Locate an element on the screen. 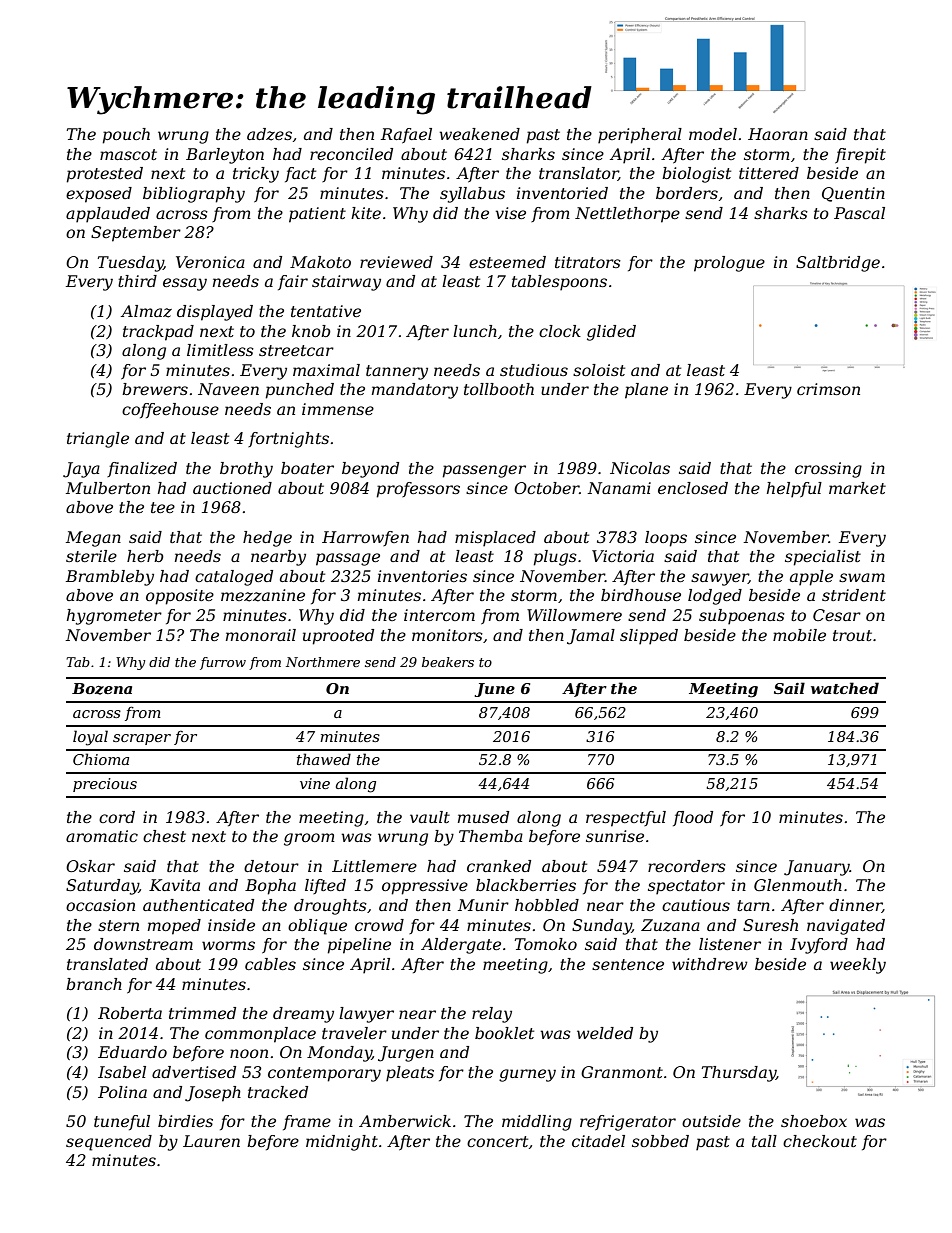 Image resolution: width=952 pixels, height=1233 pixels. prologue is located at coordinates (729, 264).
